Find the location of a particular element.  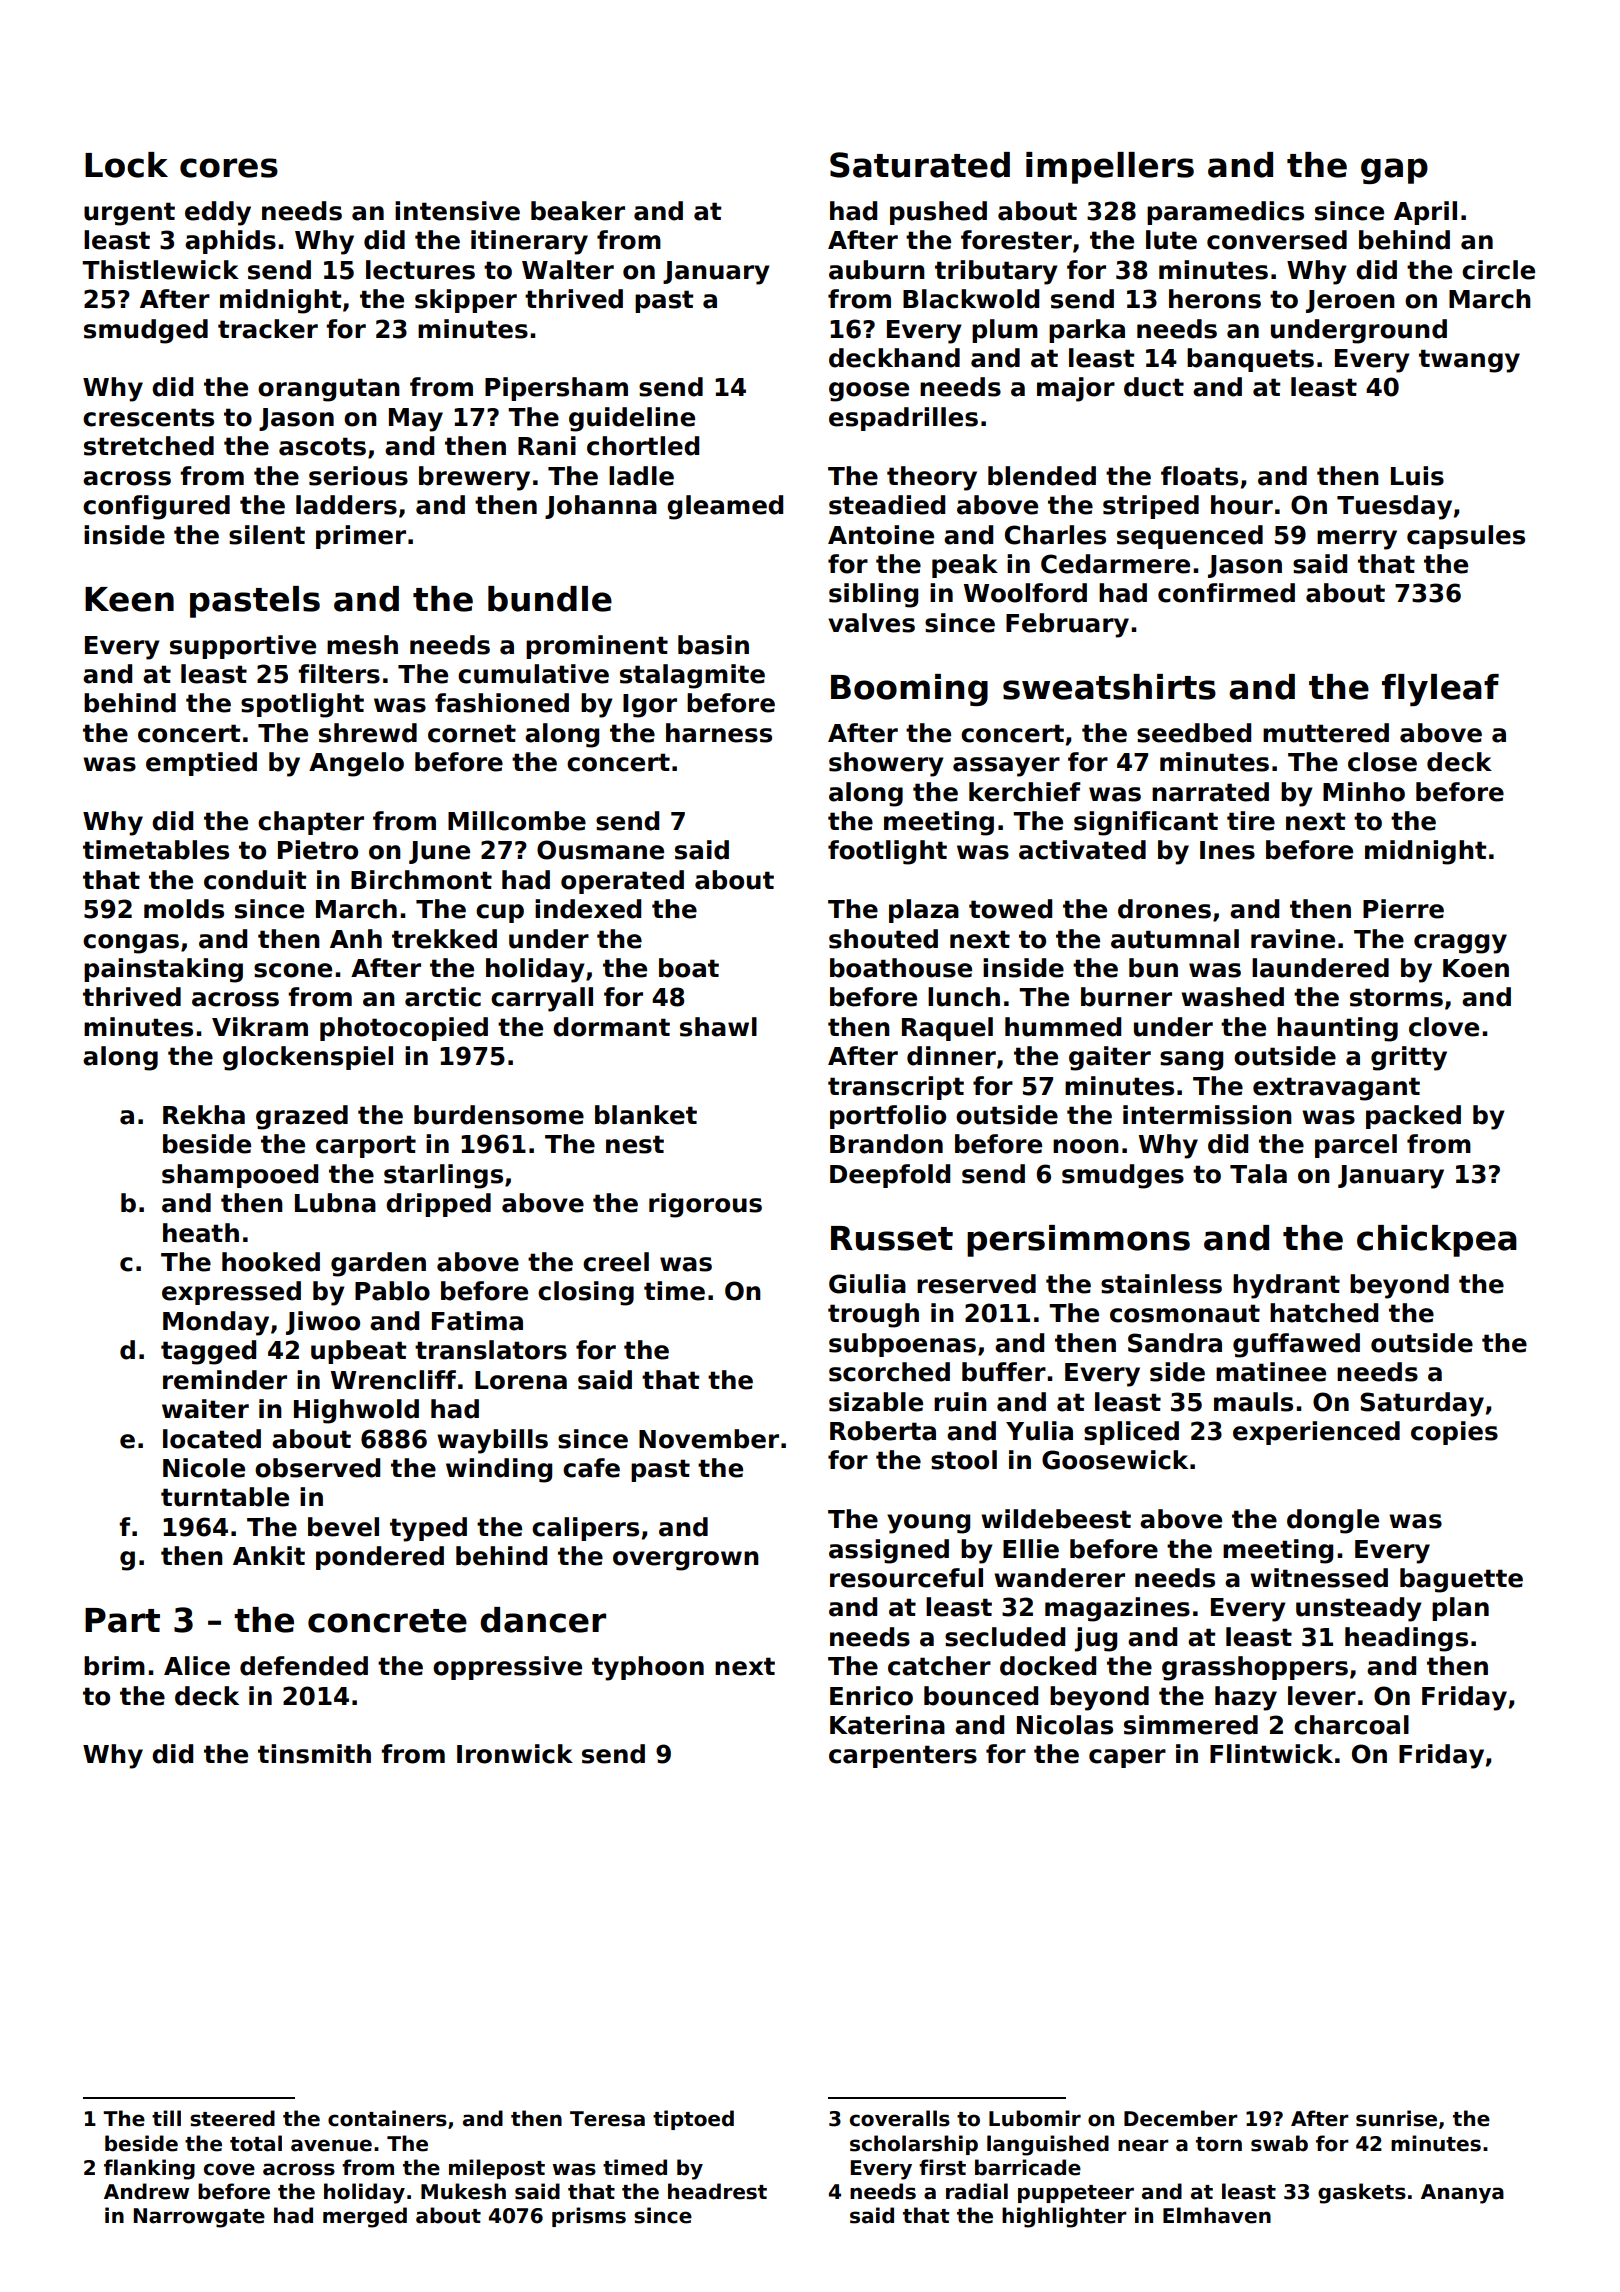

Minho is located at coordinates (1364, 792).
